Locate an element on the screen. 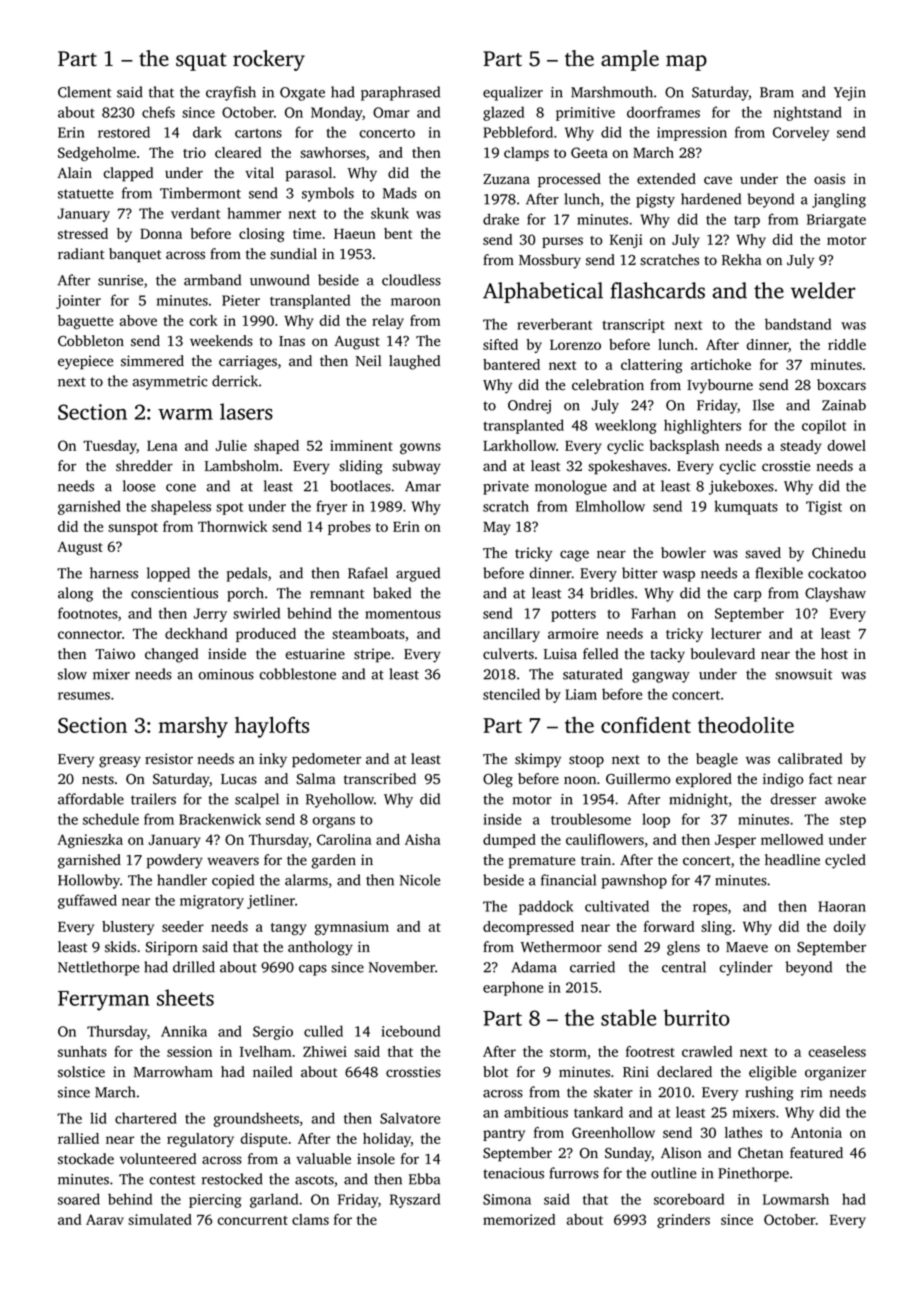 The height and width of the screenshot is (1308, 924). flexible is located at coordinates (779, 573).
